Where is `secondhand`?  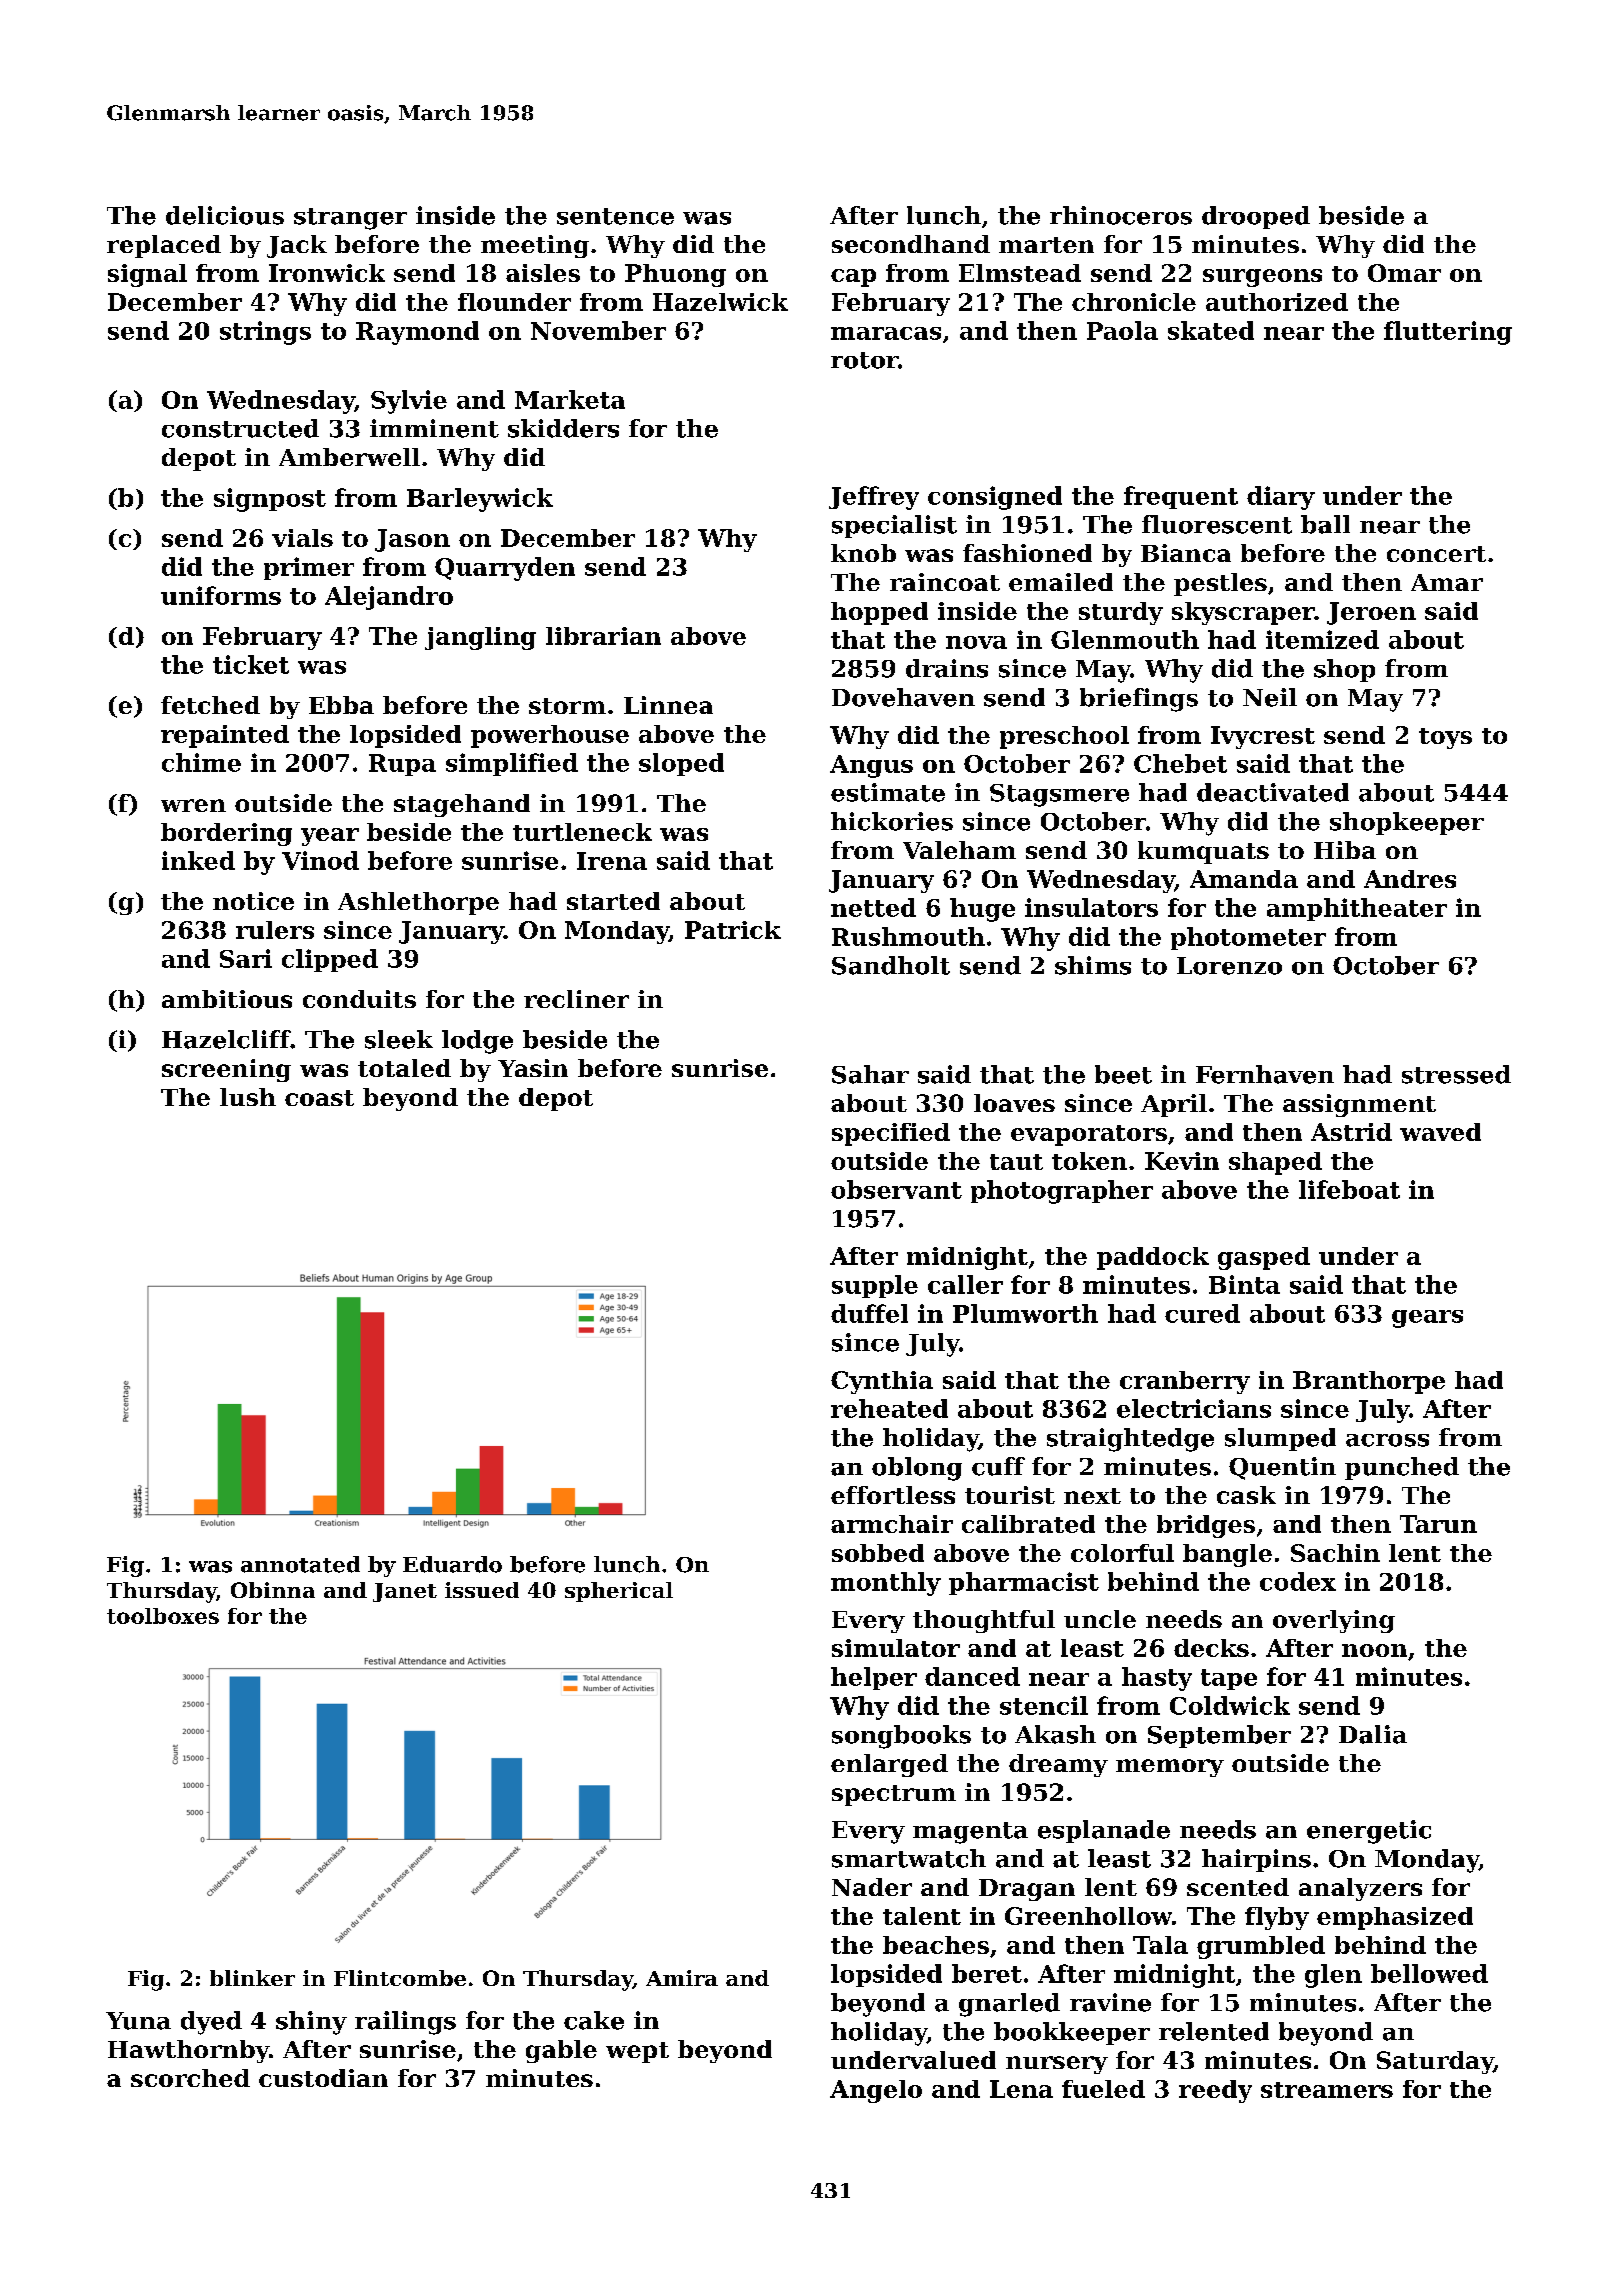
secondhand is located at coordinates (911, 244).
